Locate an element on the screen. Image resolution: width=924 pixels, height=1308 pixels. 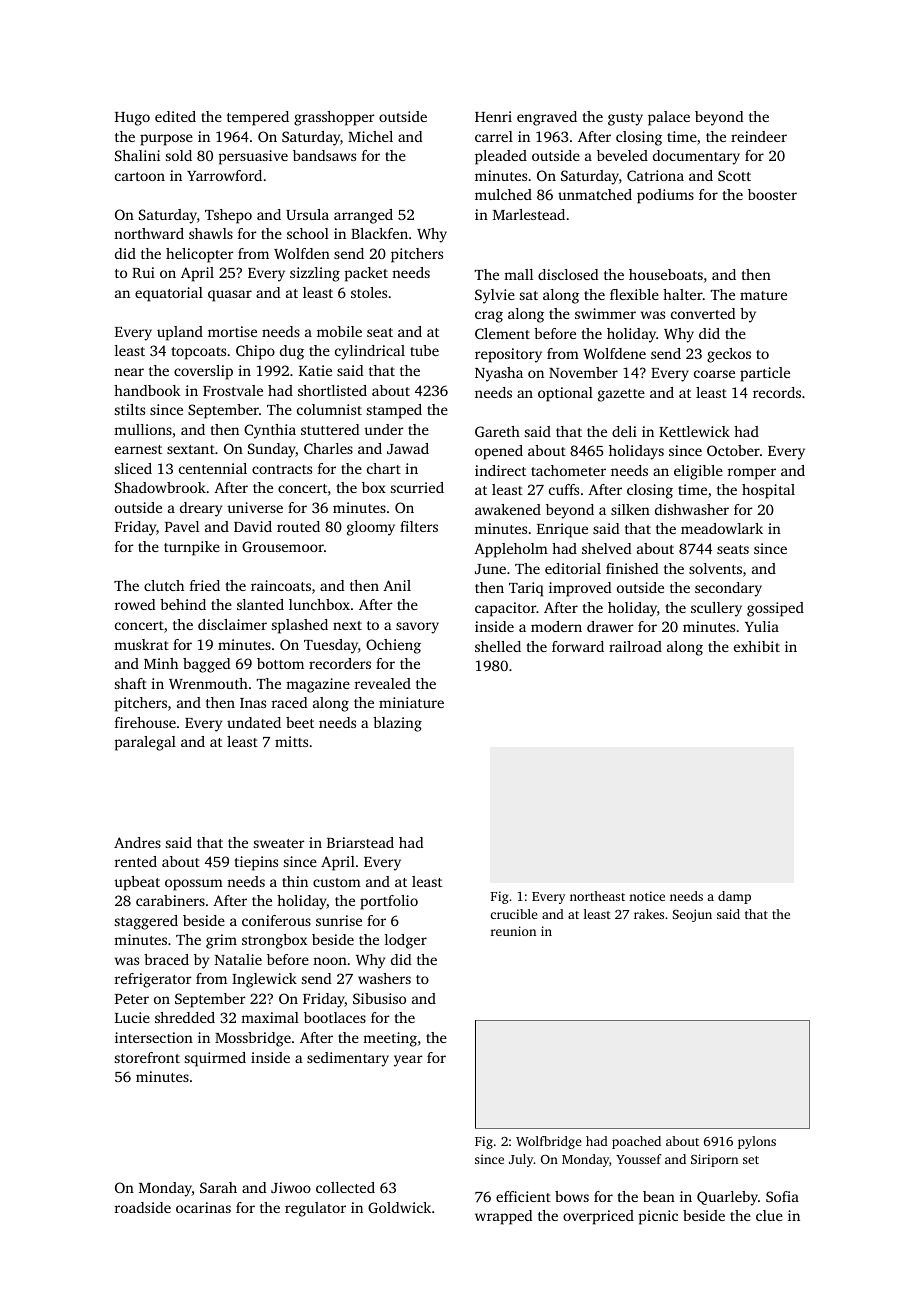
edited is located at coordinates (175, 116).
